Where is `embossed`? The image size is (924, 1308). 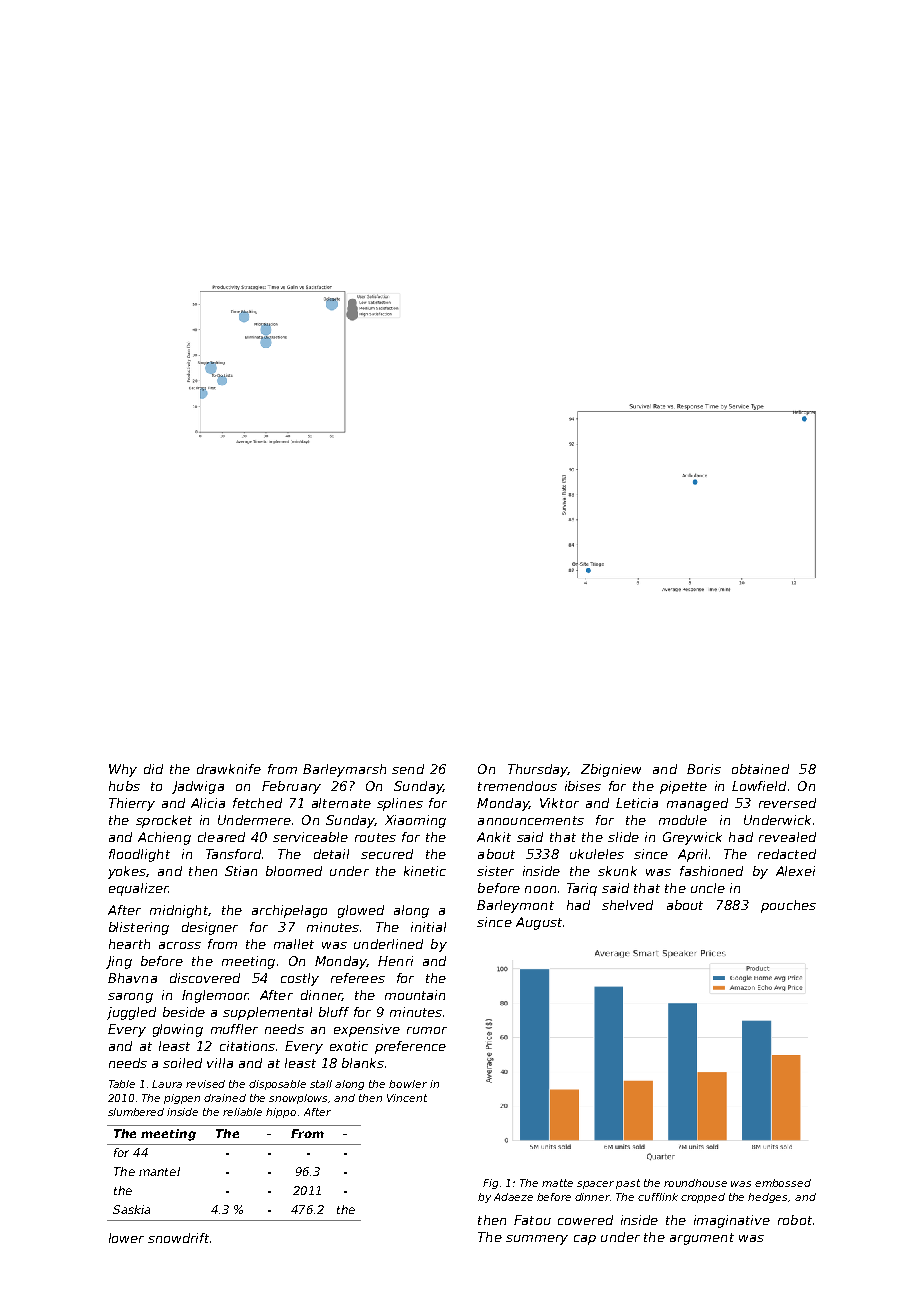
embossed is located at coordinates (783, 1183).
